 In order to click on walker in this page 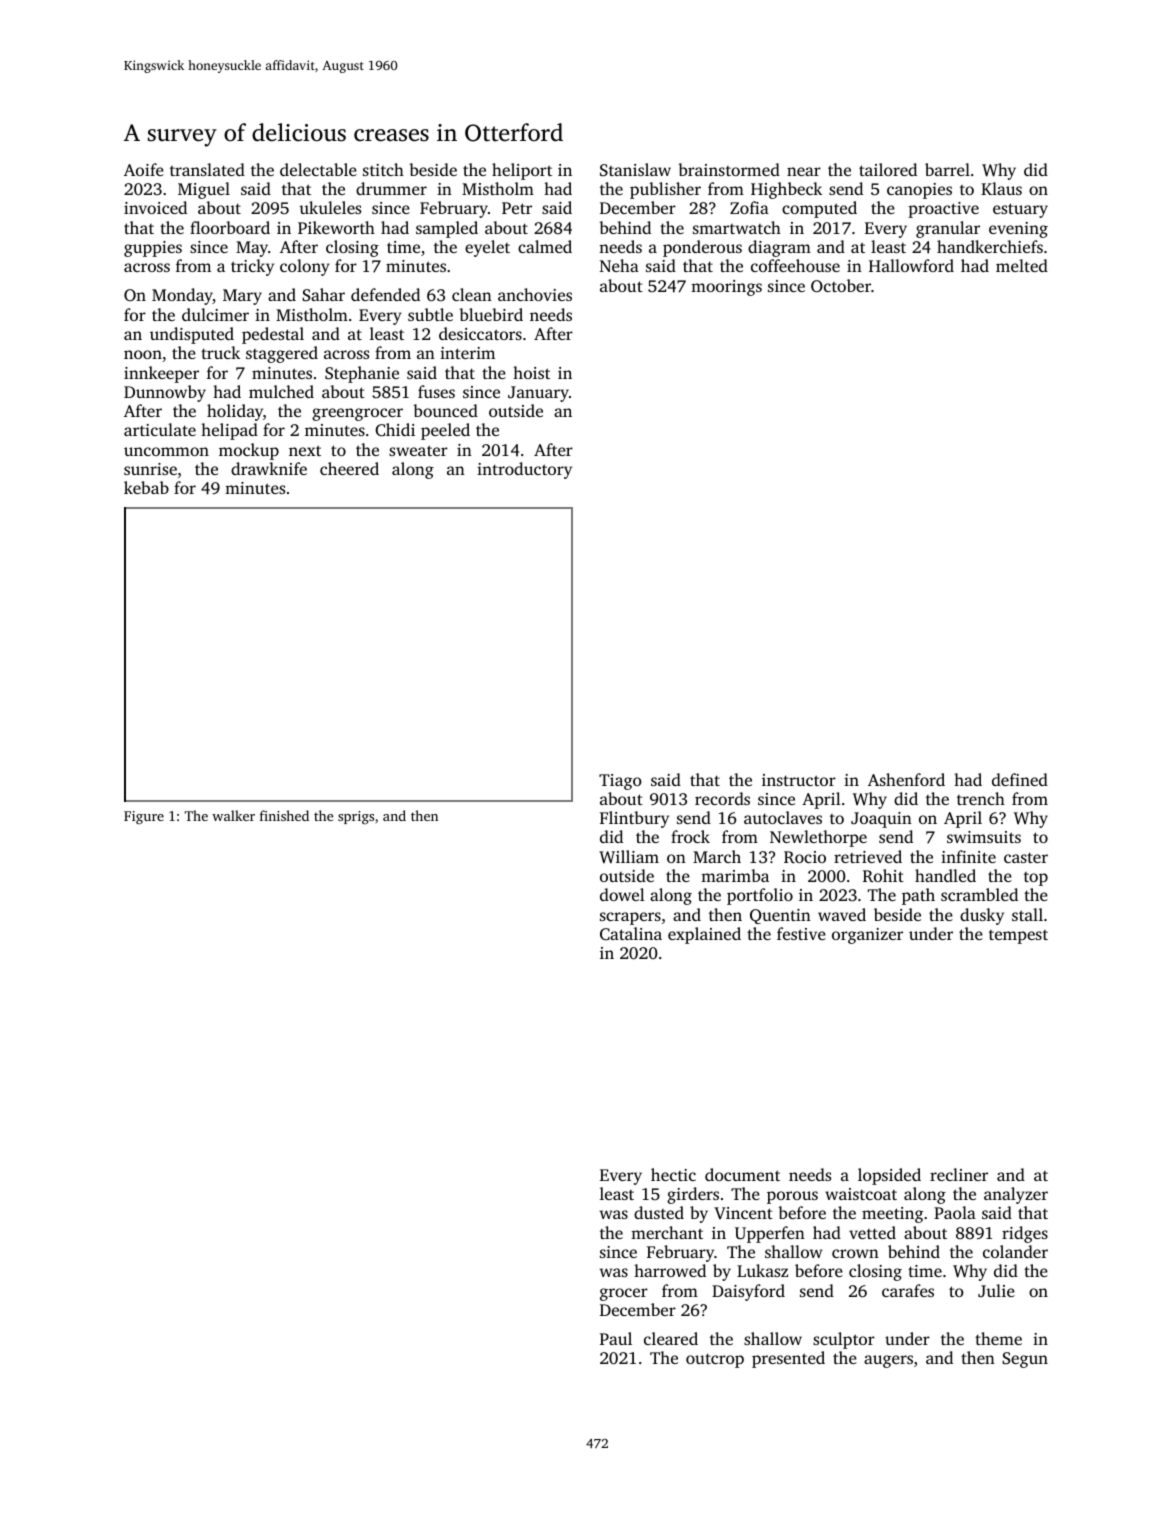, I will do `click(233, 815)`.
